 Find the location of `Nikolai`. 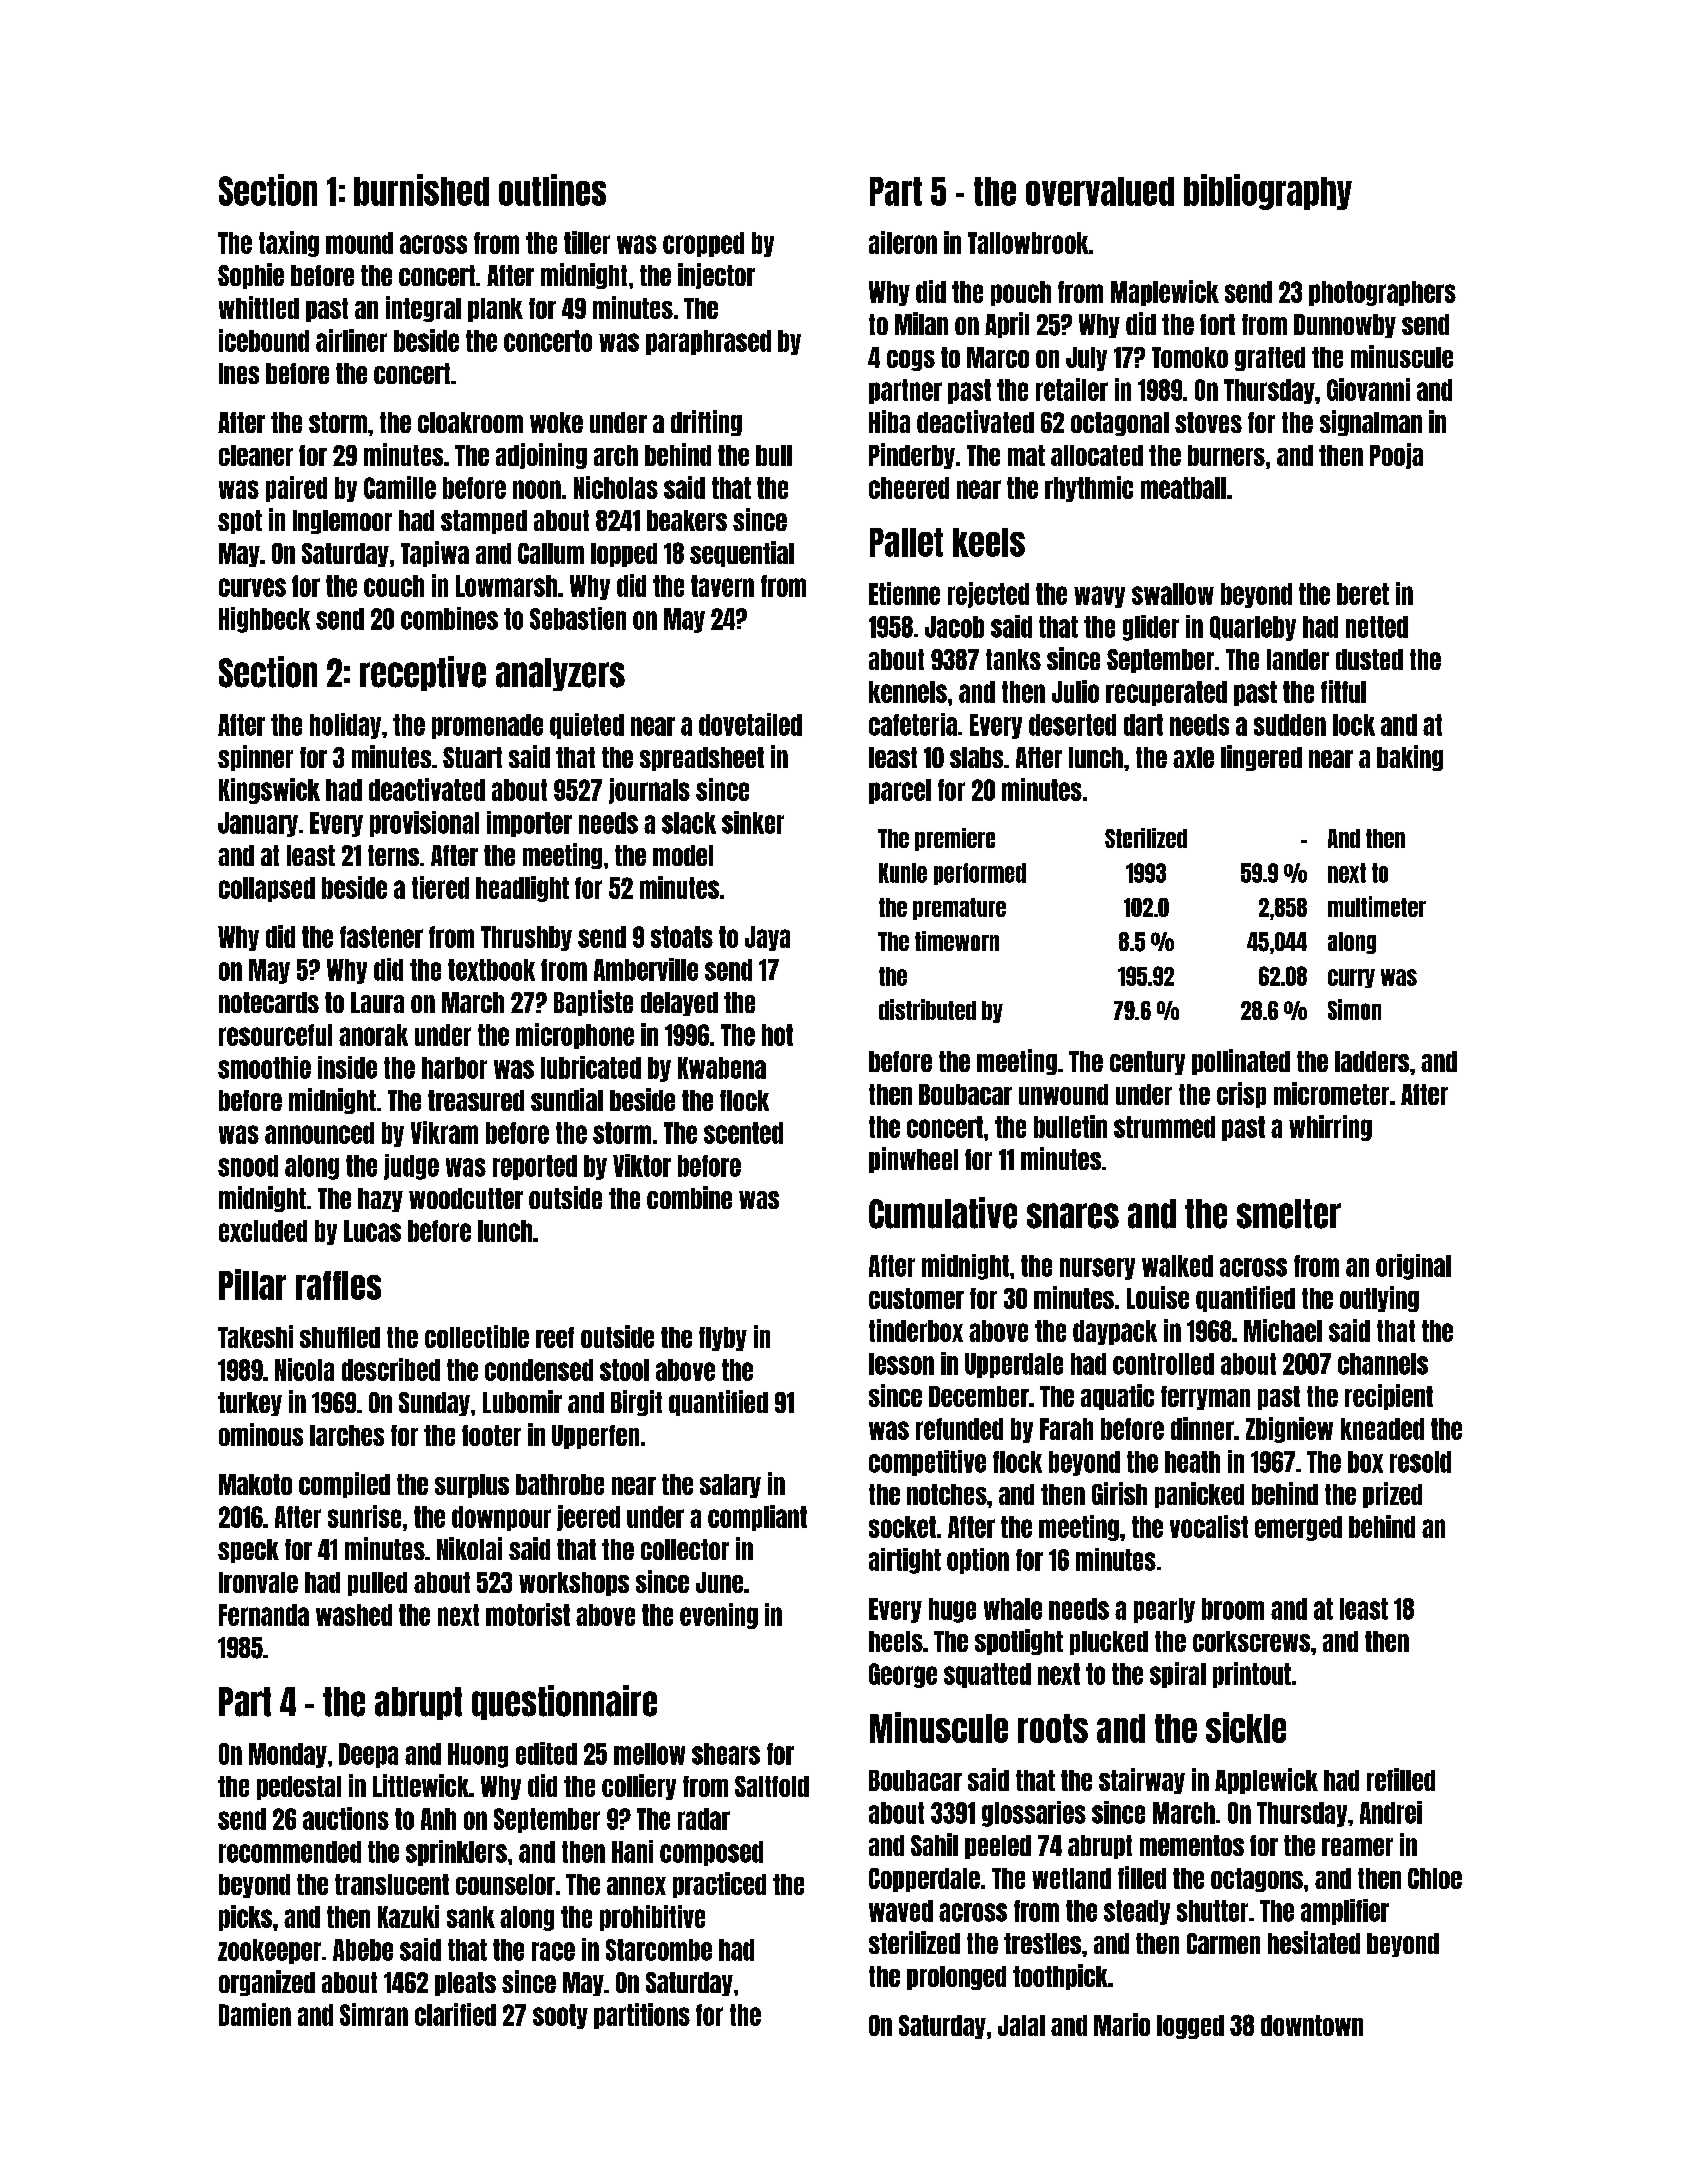

Nikolai is located at coordinates (469, 1548).
